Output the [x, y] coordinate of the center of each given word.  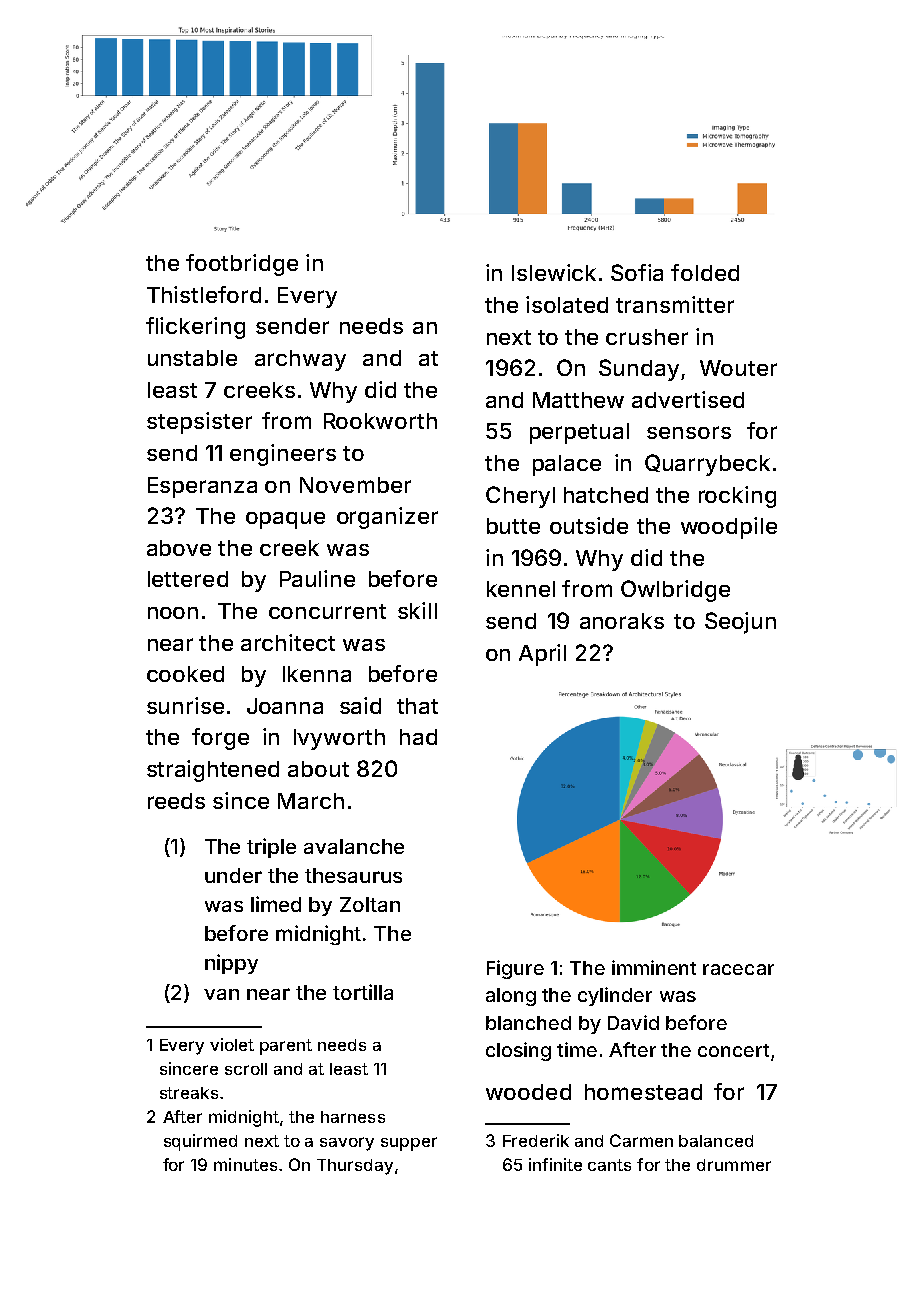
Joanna [285, 706]
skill [417, 610]
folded [705, 272]
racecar [738, 969]
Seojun [740, 623]
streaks [189, 1093]
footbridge [242, 265]
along [511, 997]
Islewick [554, 272]
